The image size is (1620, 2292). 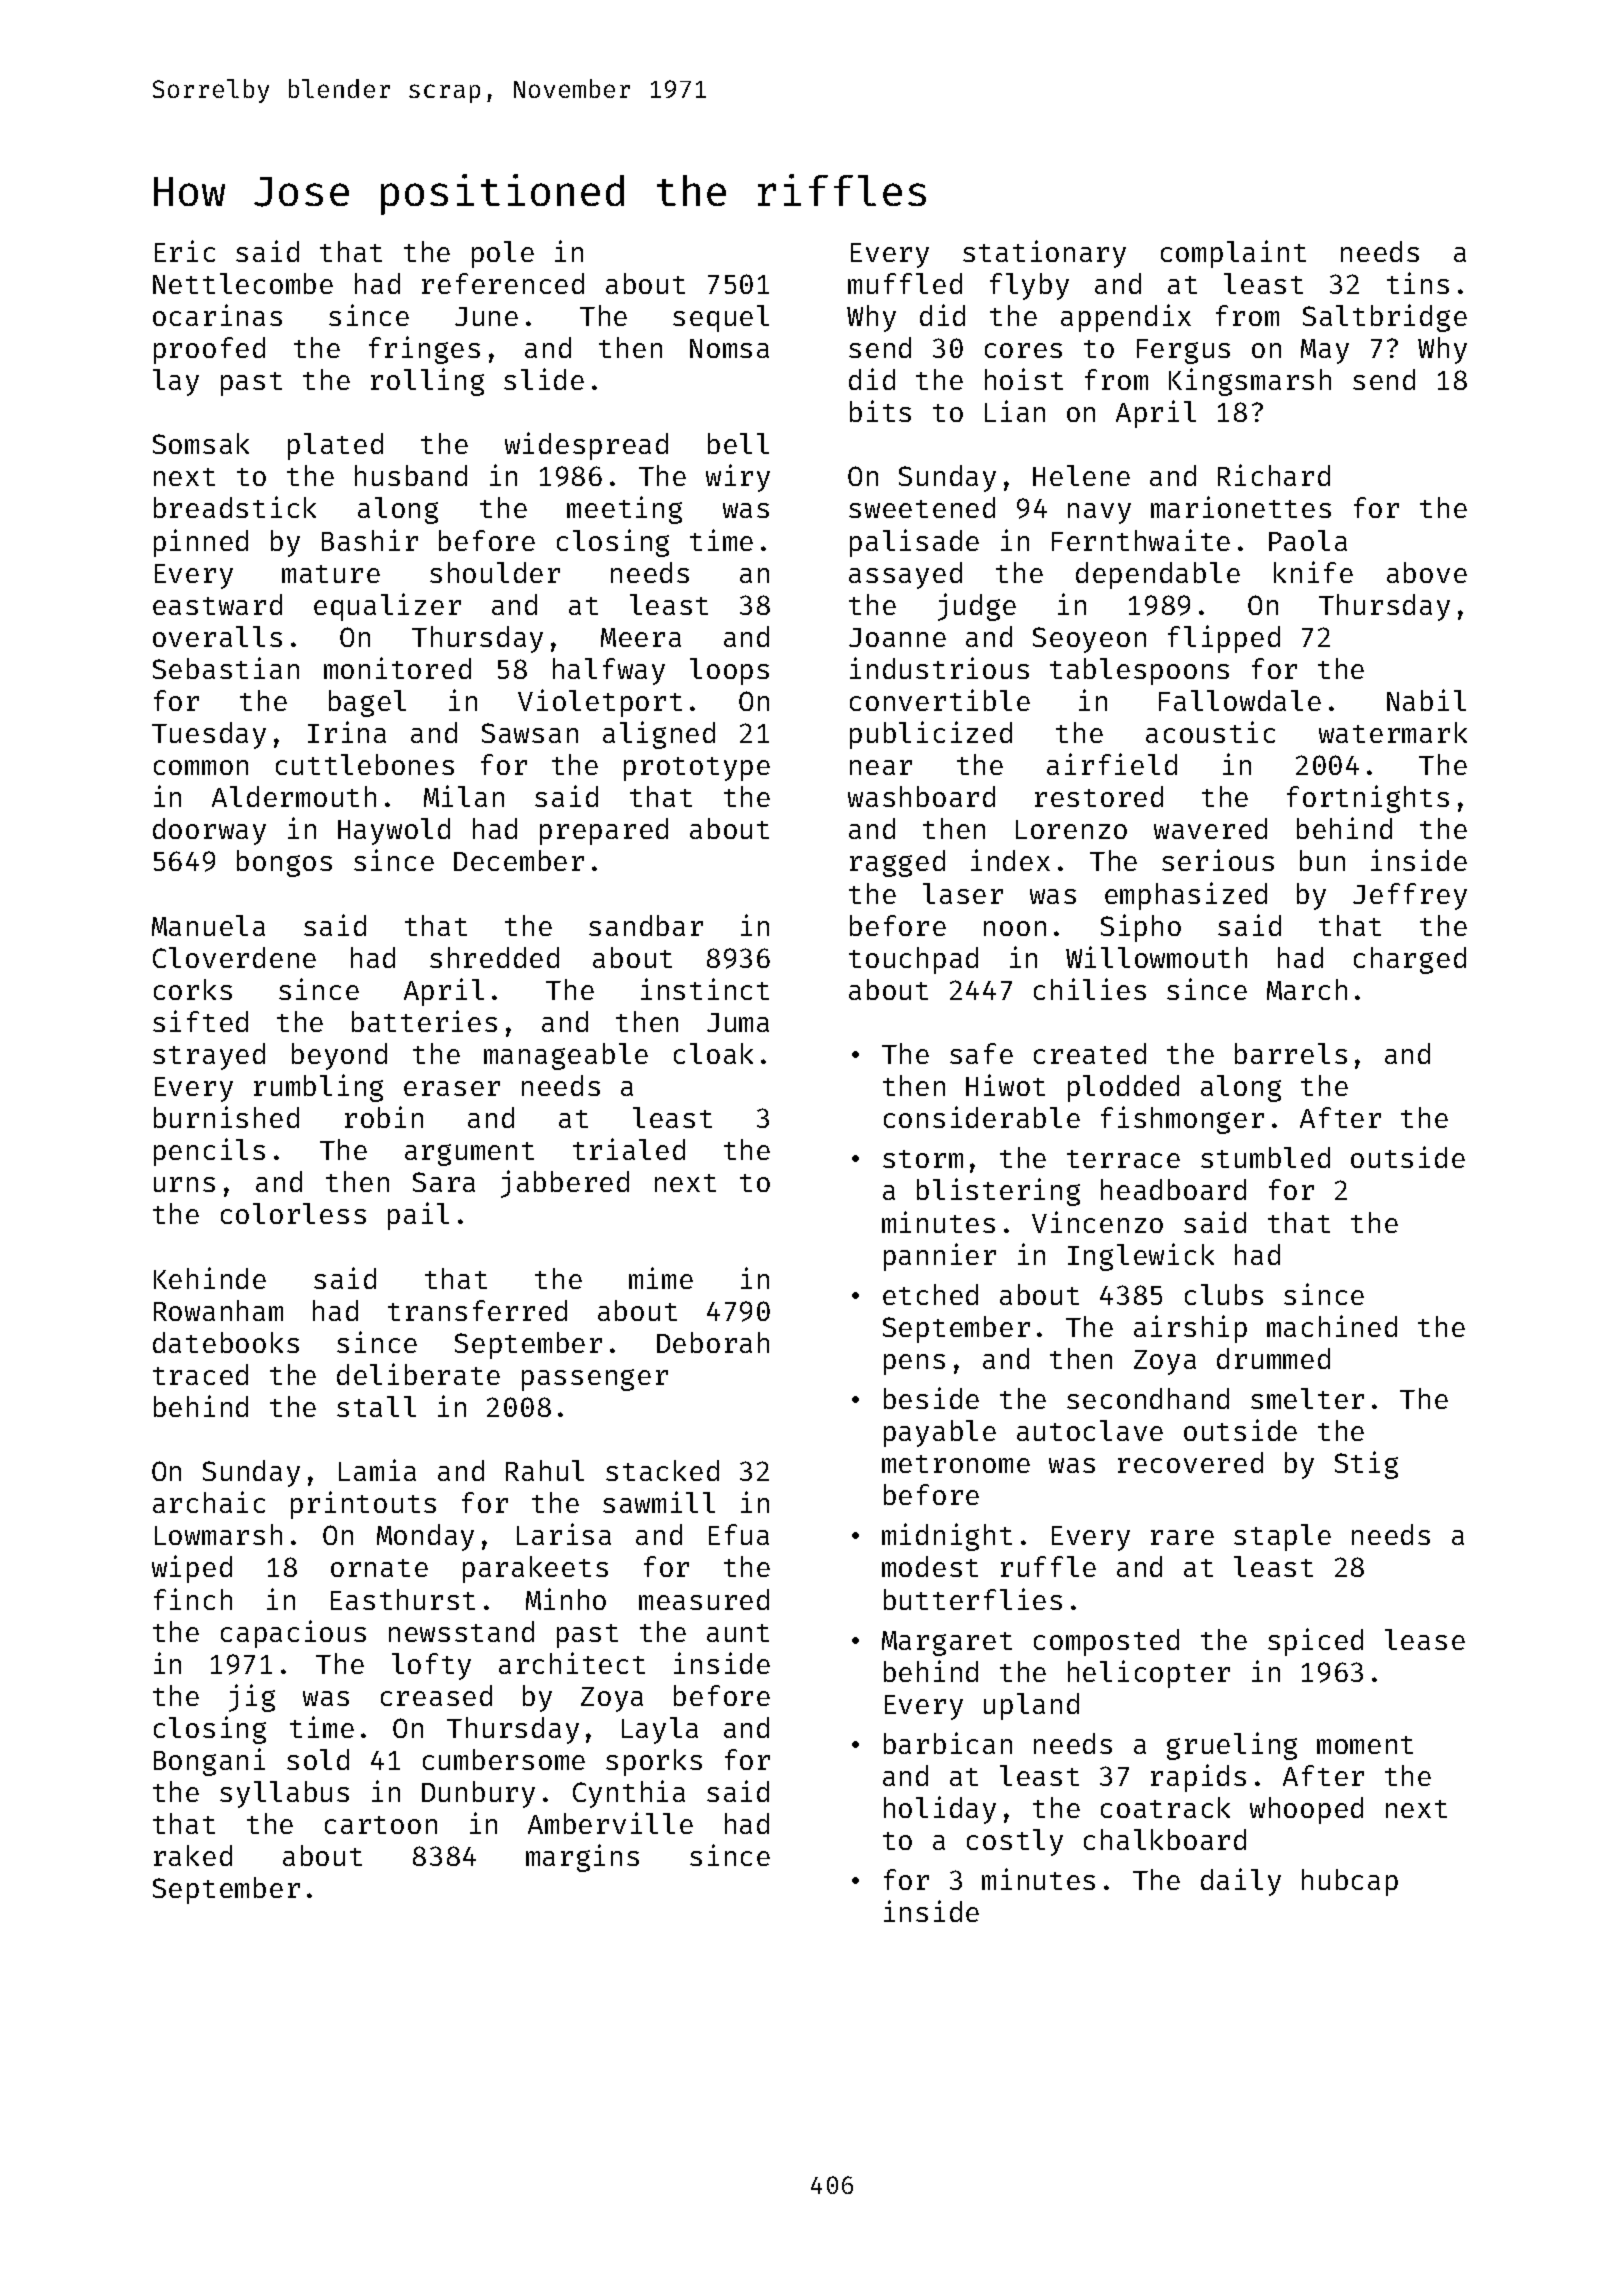 I want to click on complaint, so click(x=1233, y=254).
